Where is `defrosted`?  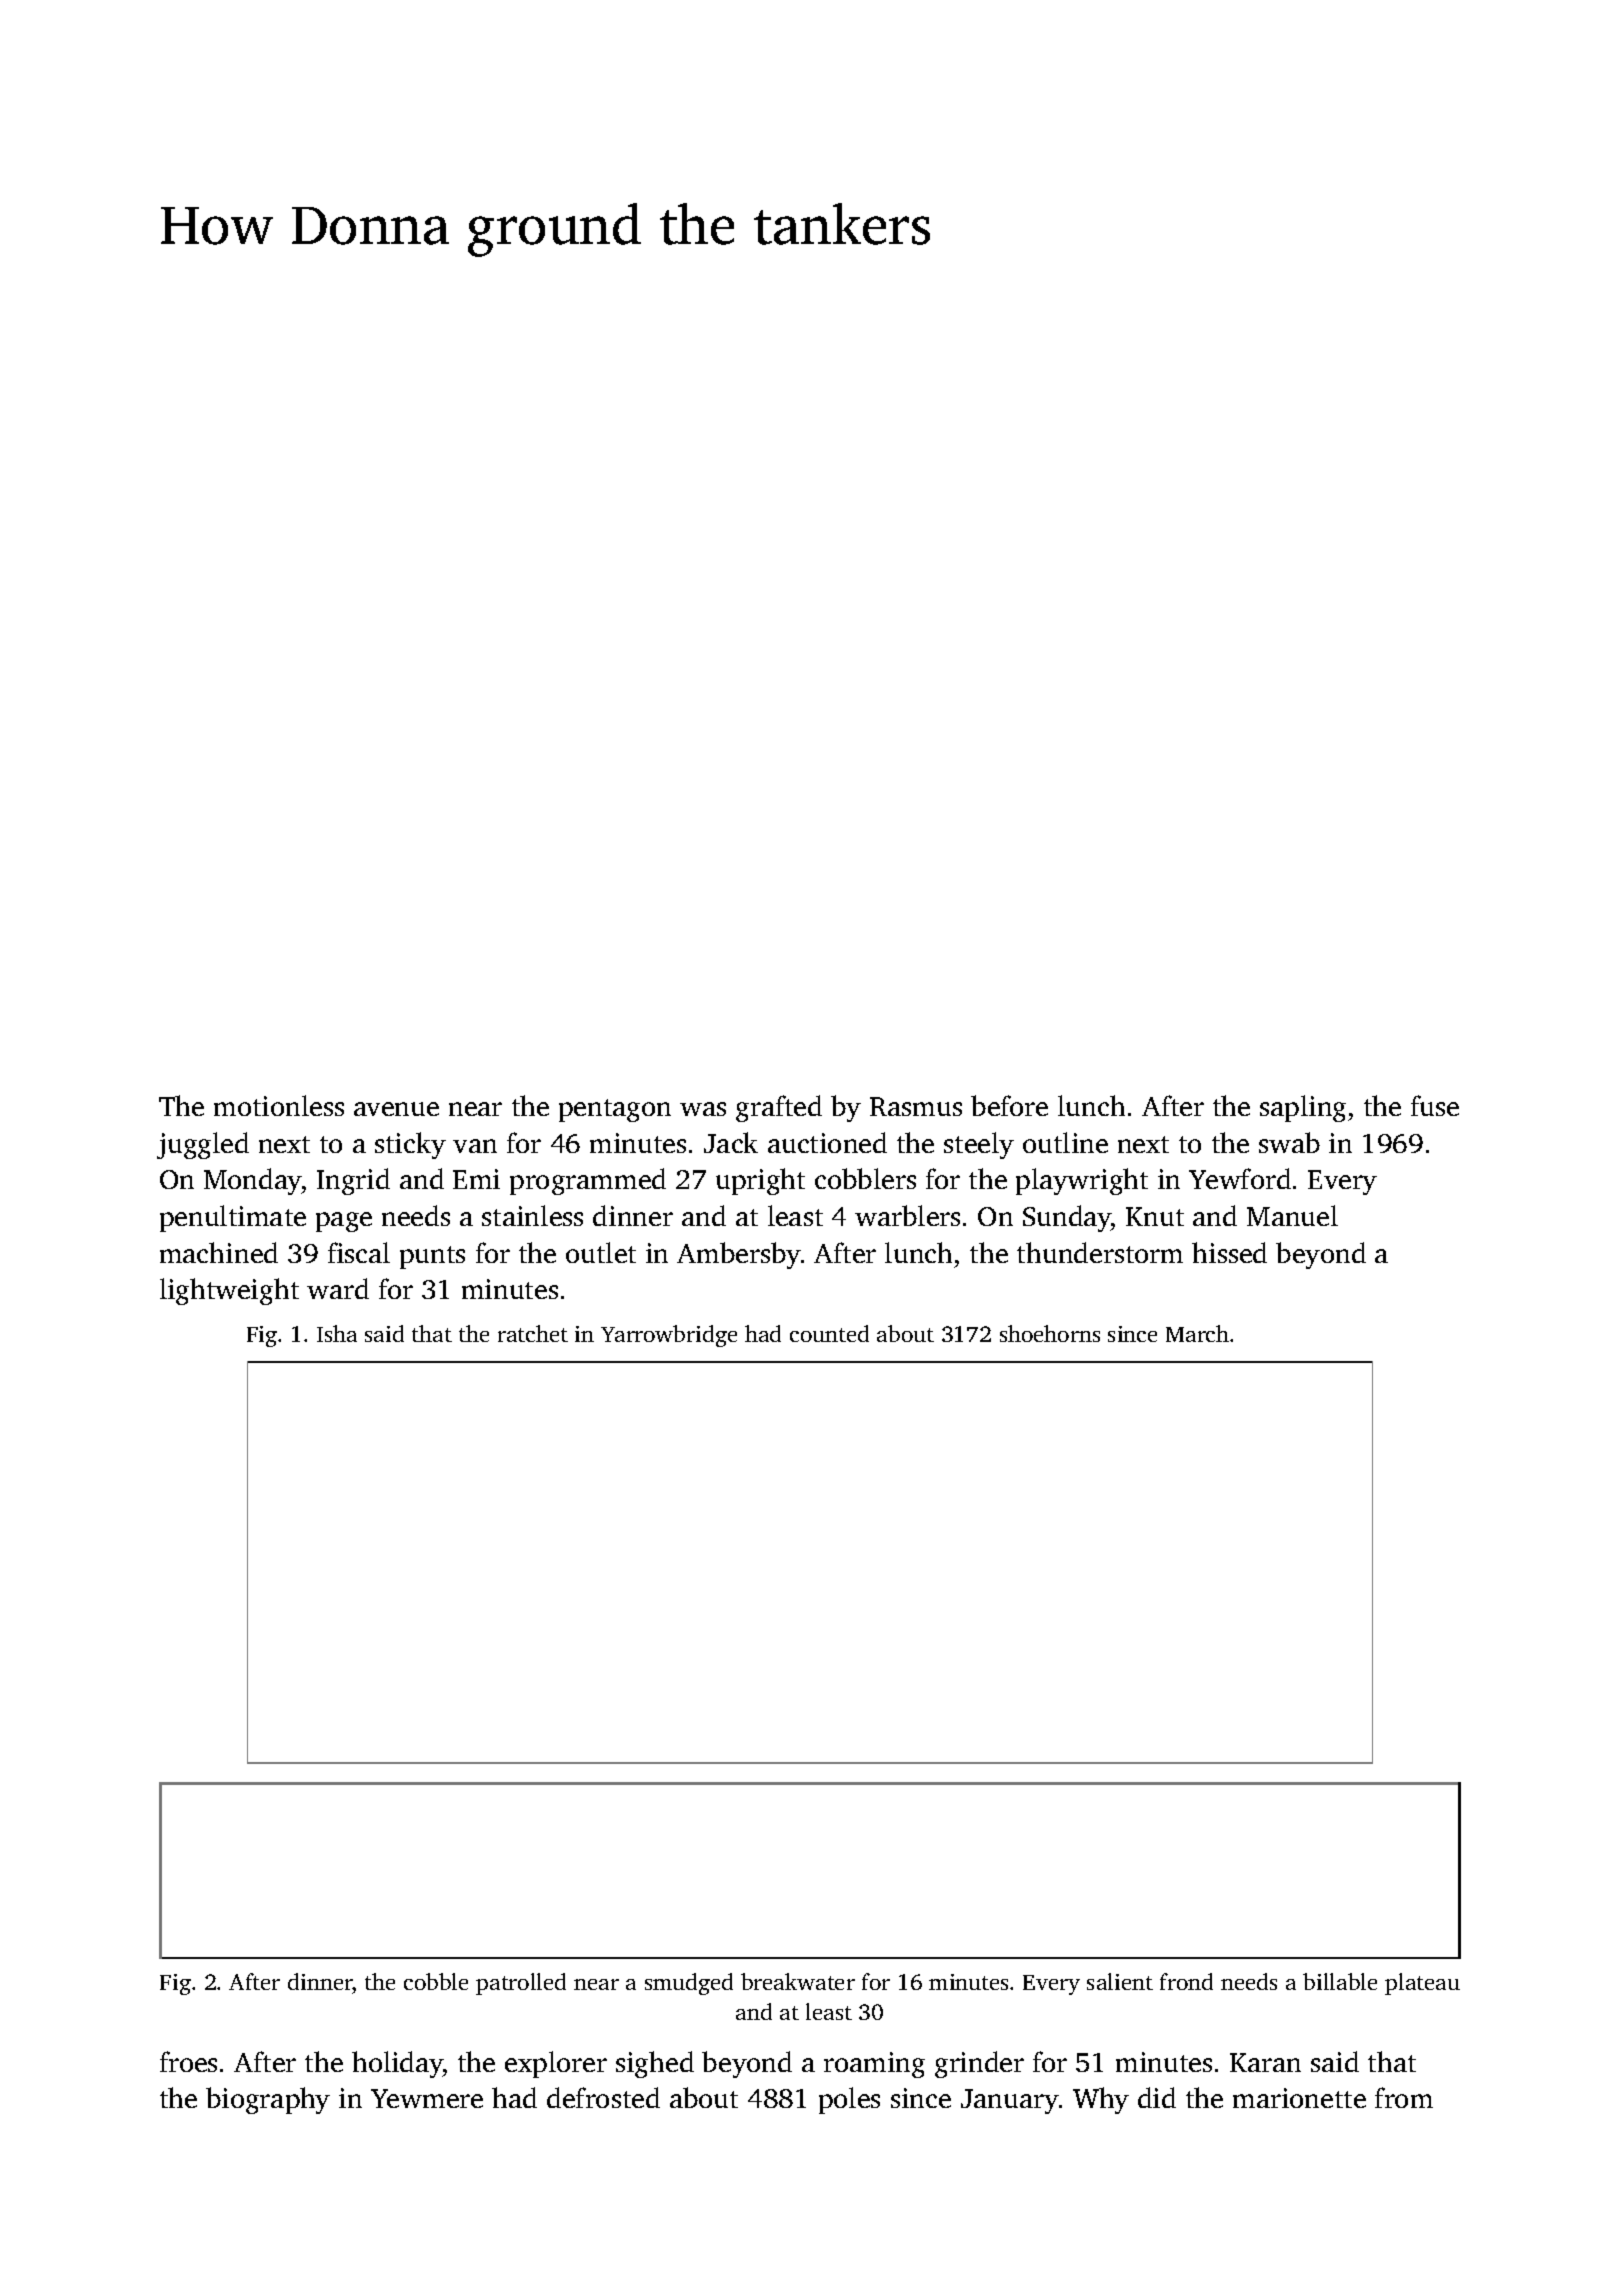 defrosted is located at coordinates (603, 2097).
